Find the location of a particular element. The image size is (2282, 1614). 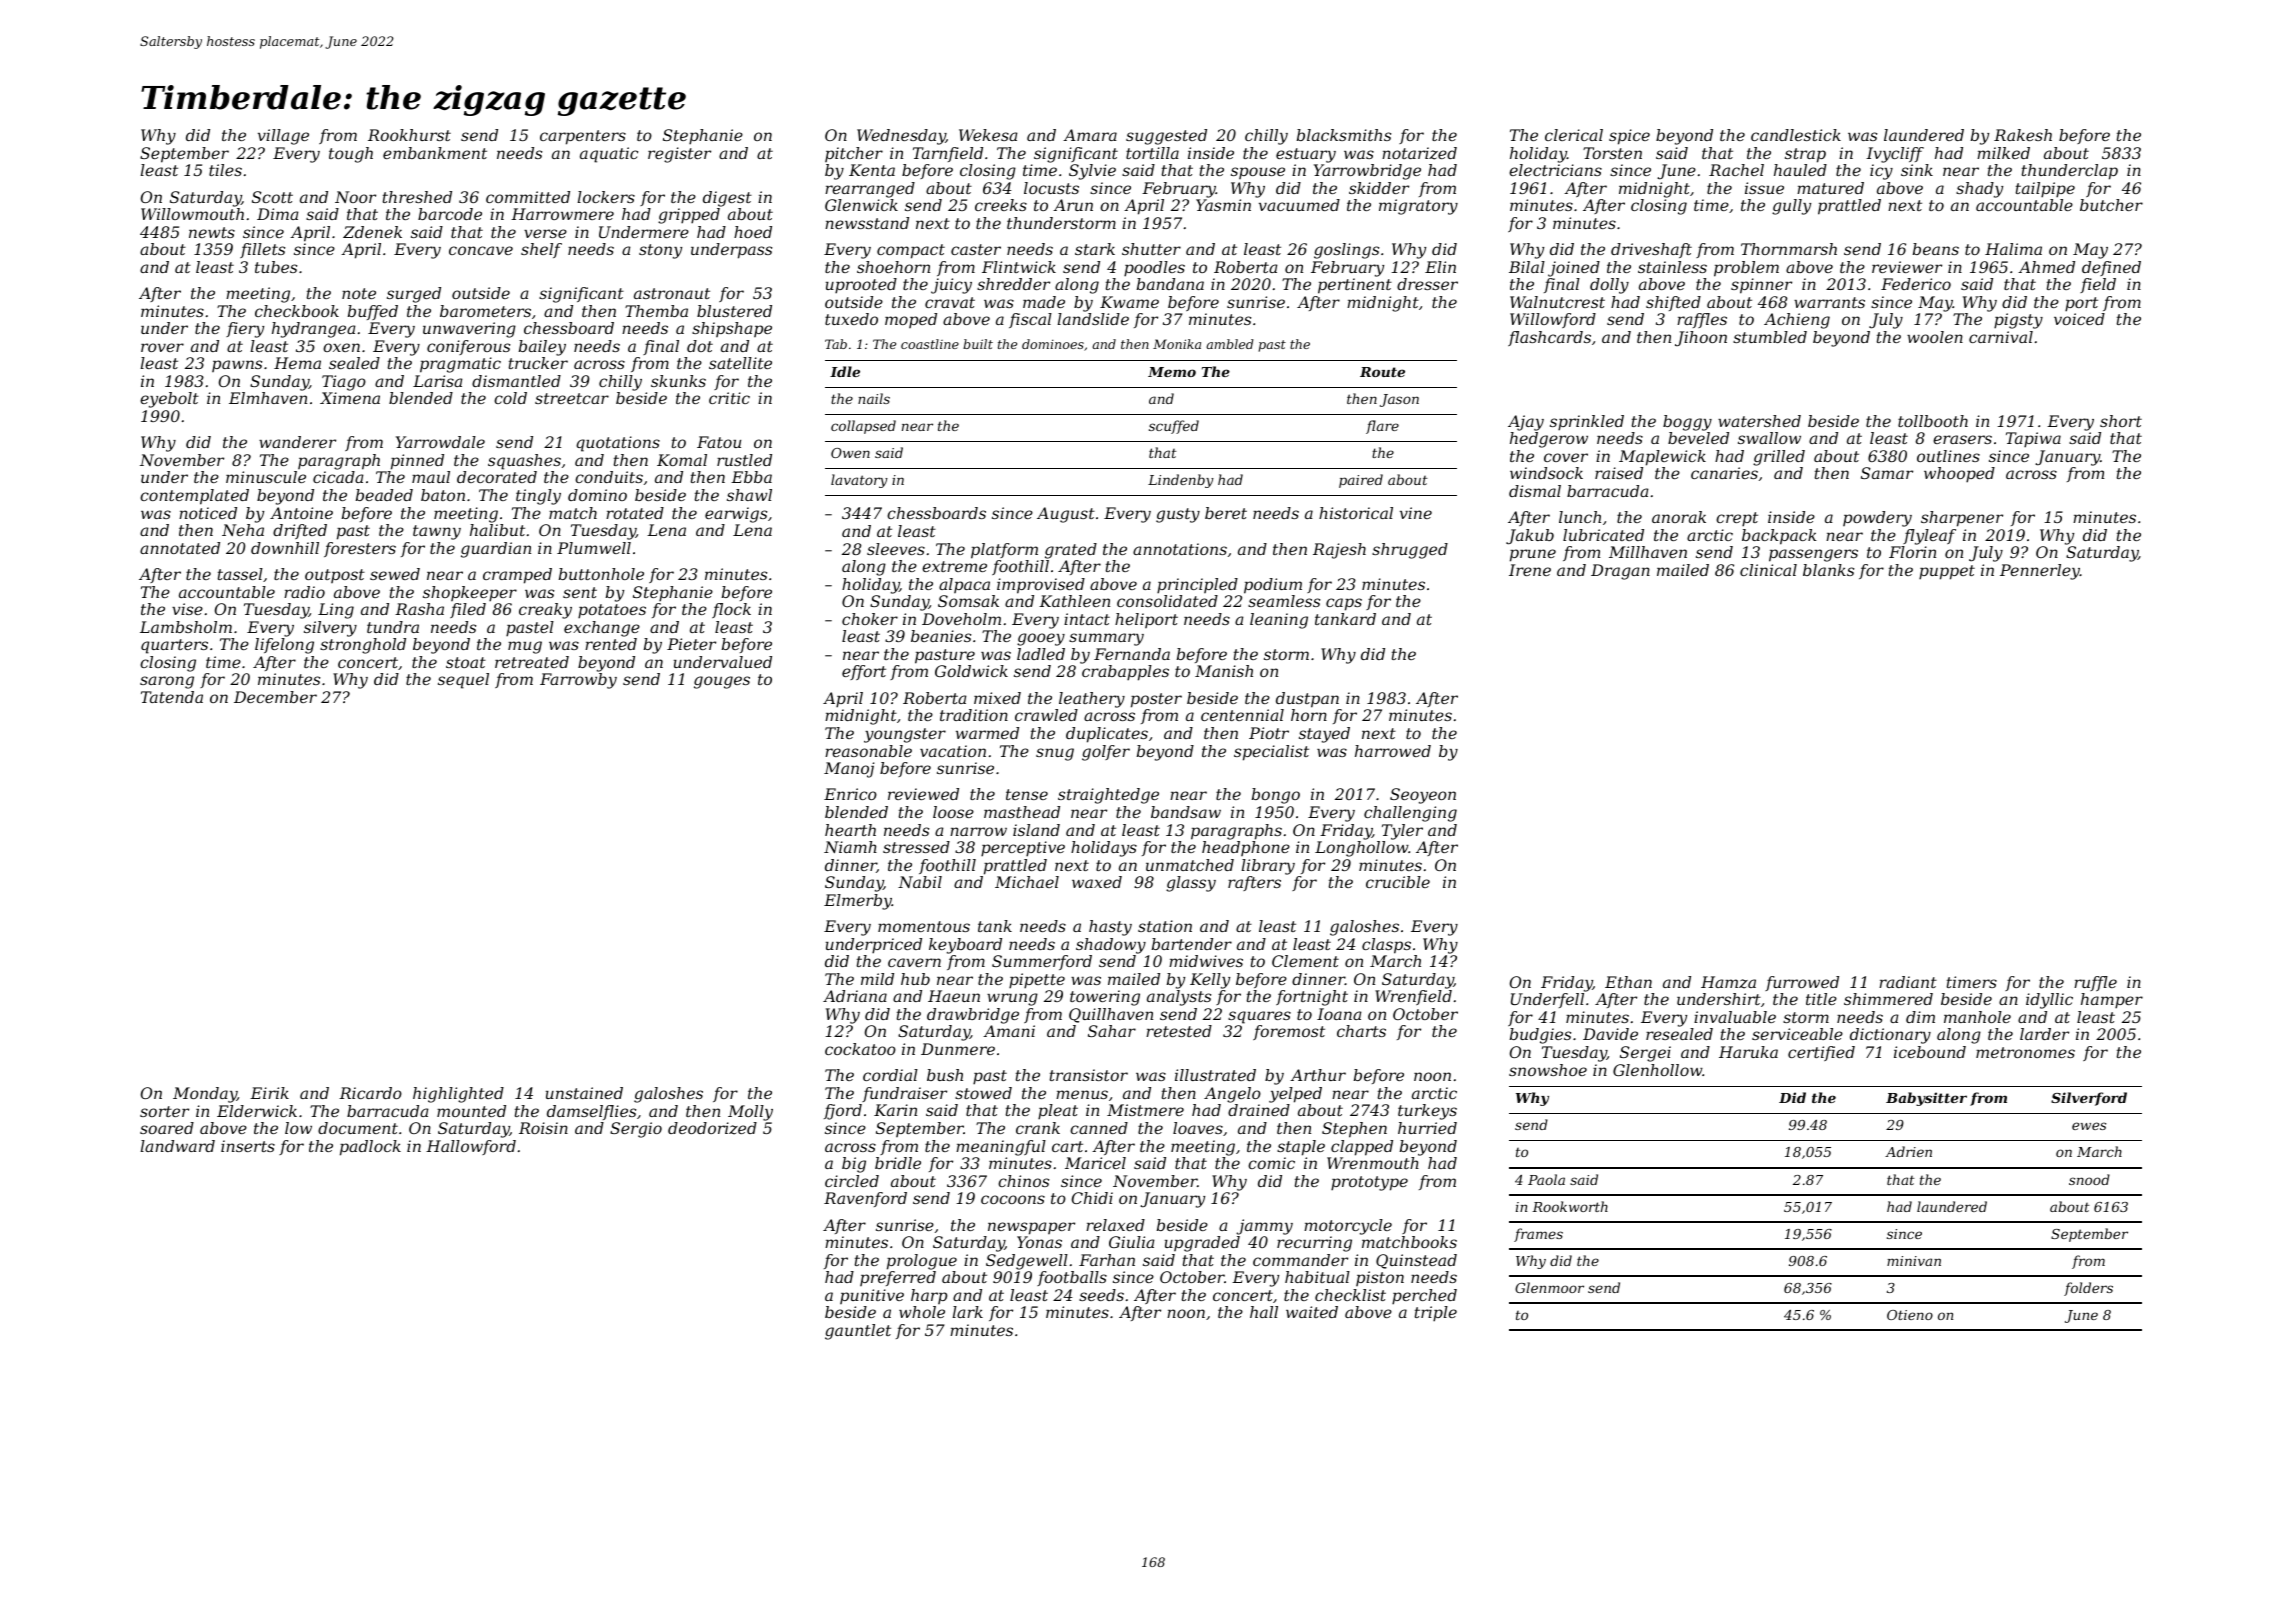

Pennerley is located at coordinates (2040, 572).
